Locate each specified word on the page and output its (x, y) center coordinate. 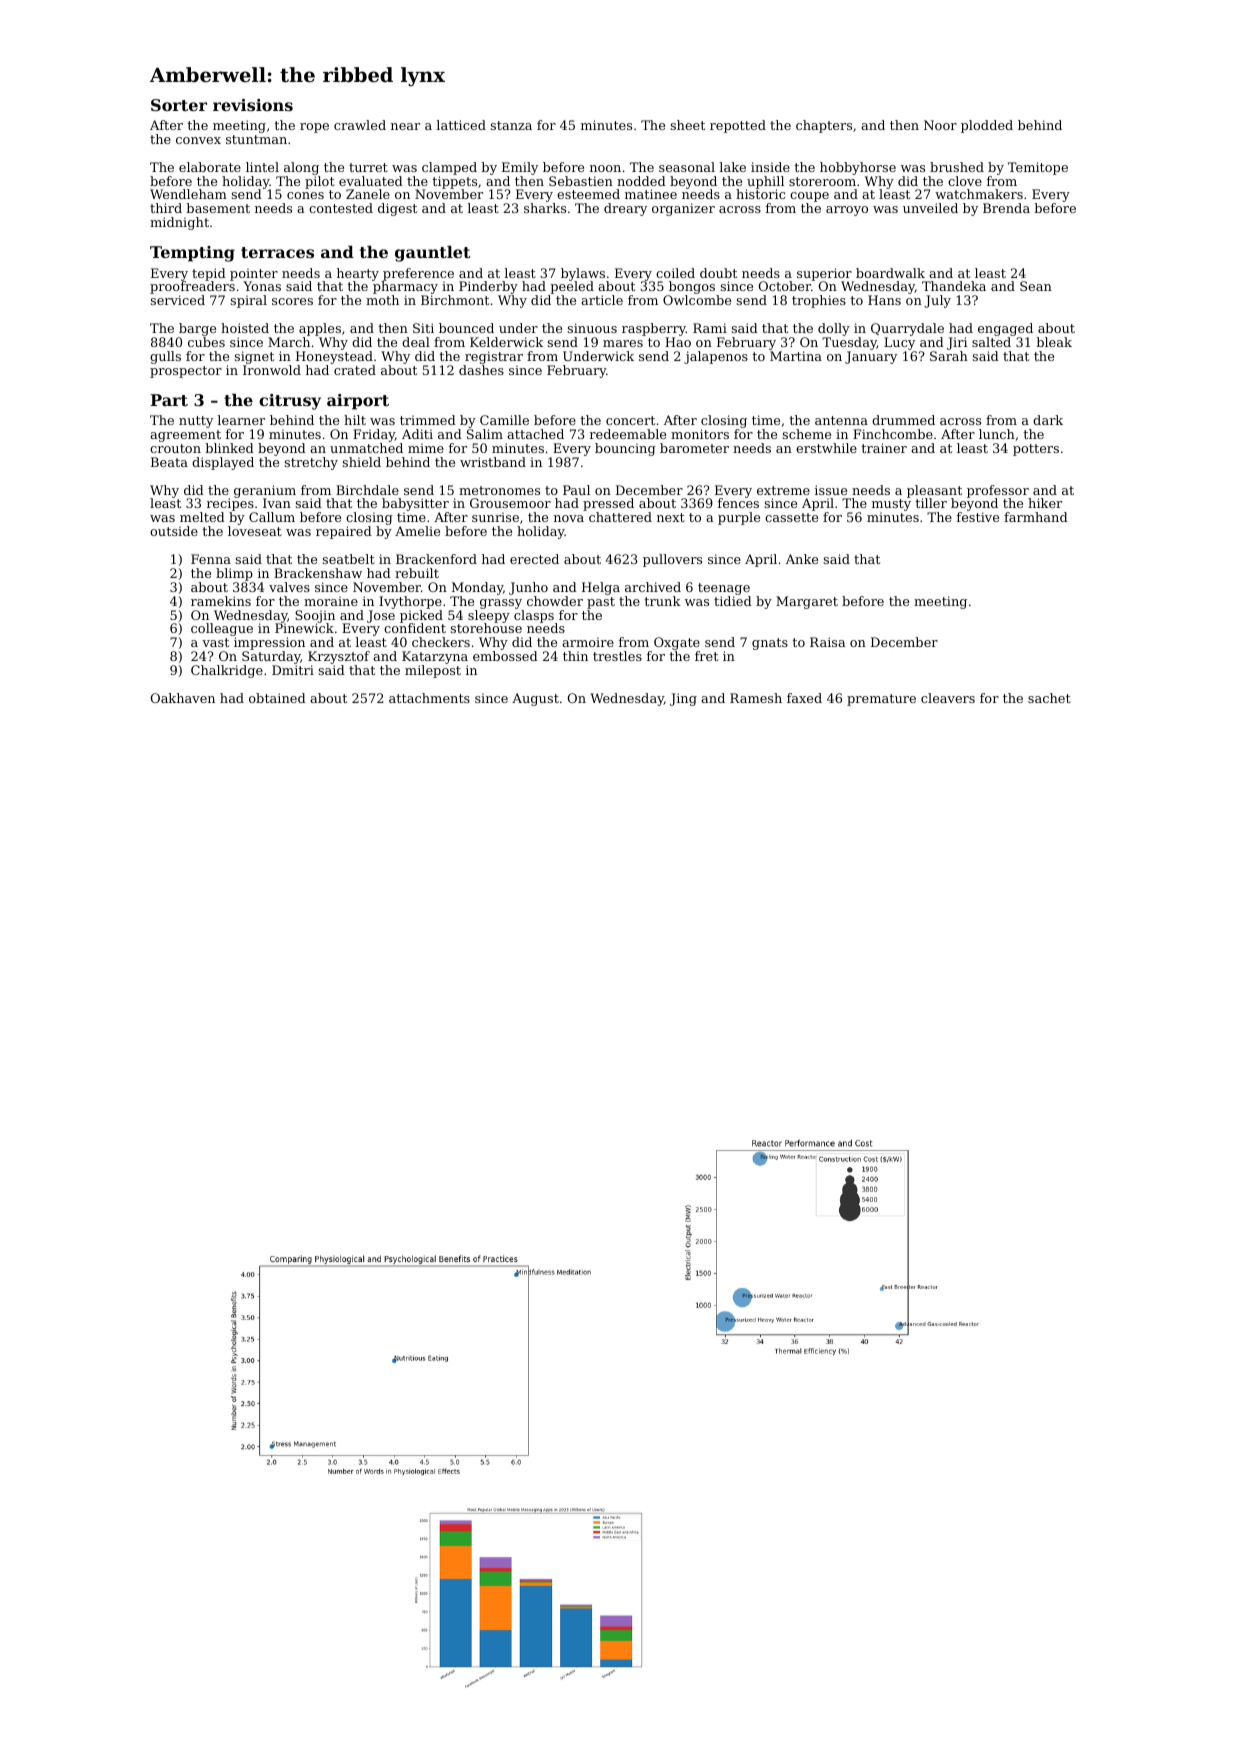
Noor (940, 125)
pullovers (672, 560)
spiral (248, 301)
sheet (687, 125)
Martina (796, 356)
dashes (481, 370)
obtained (277, 698)
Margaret (807, 602)
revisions (253, 105)
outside (174, 531)
